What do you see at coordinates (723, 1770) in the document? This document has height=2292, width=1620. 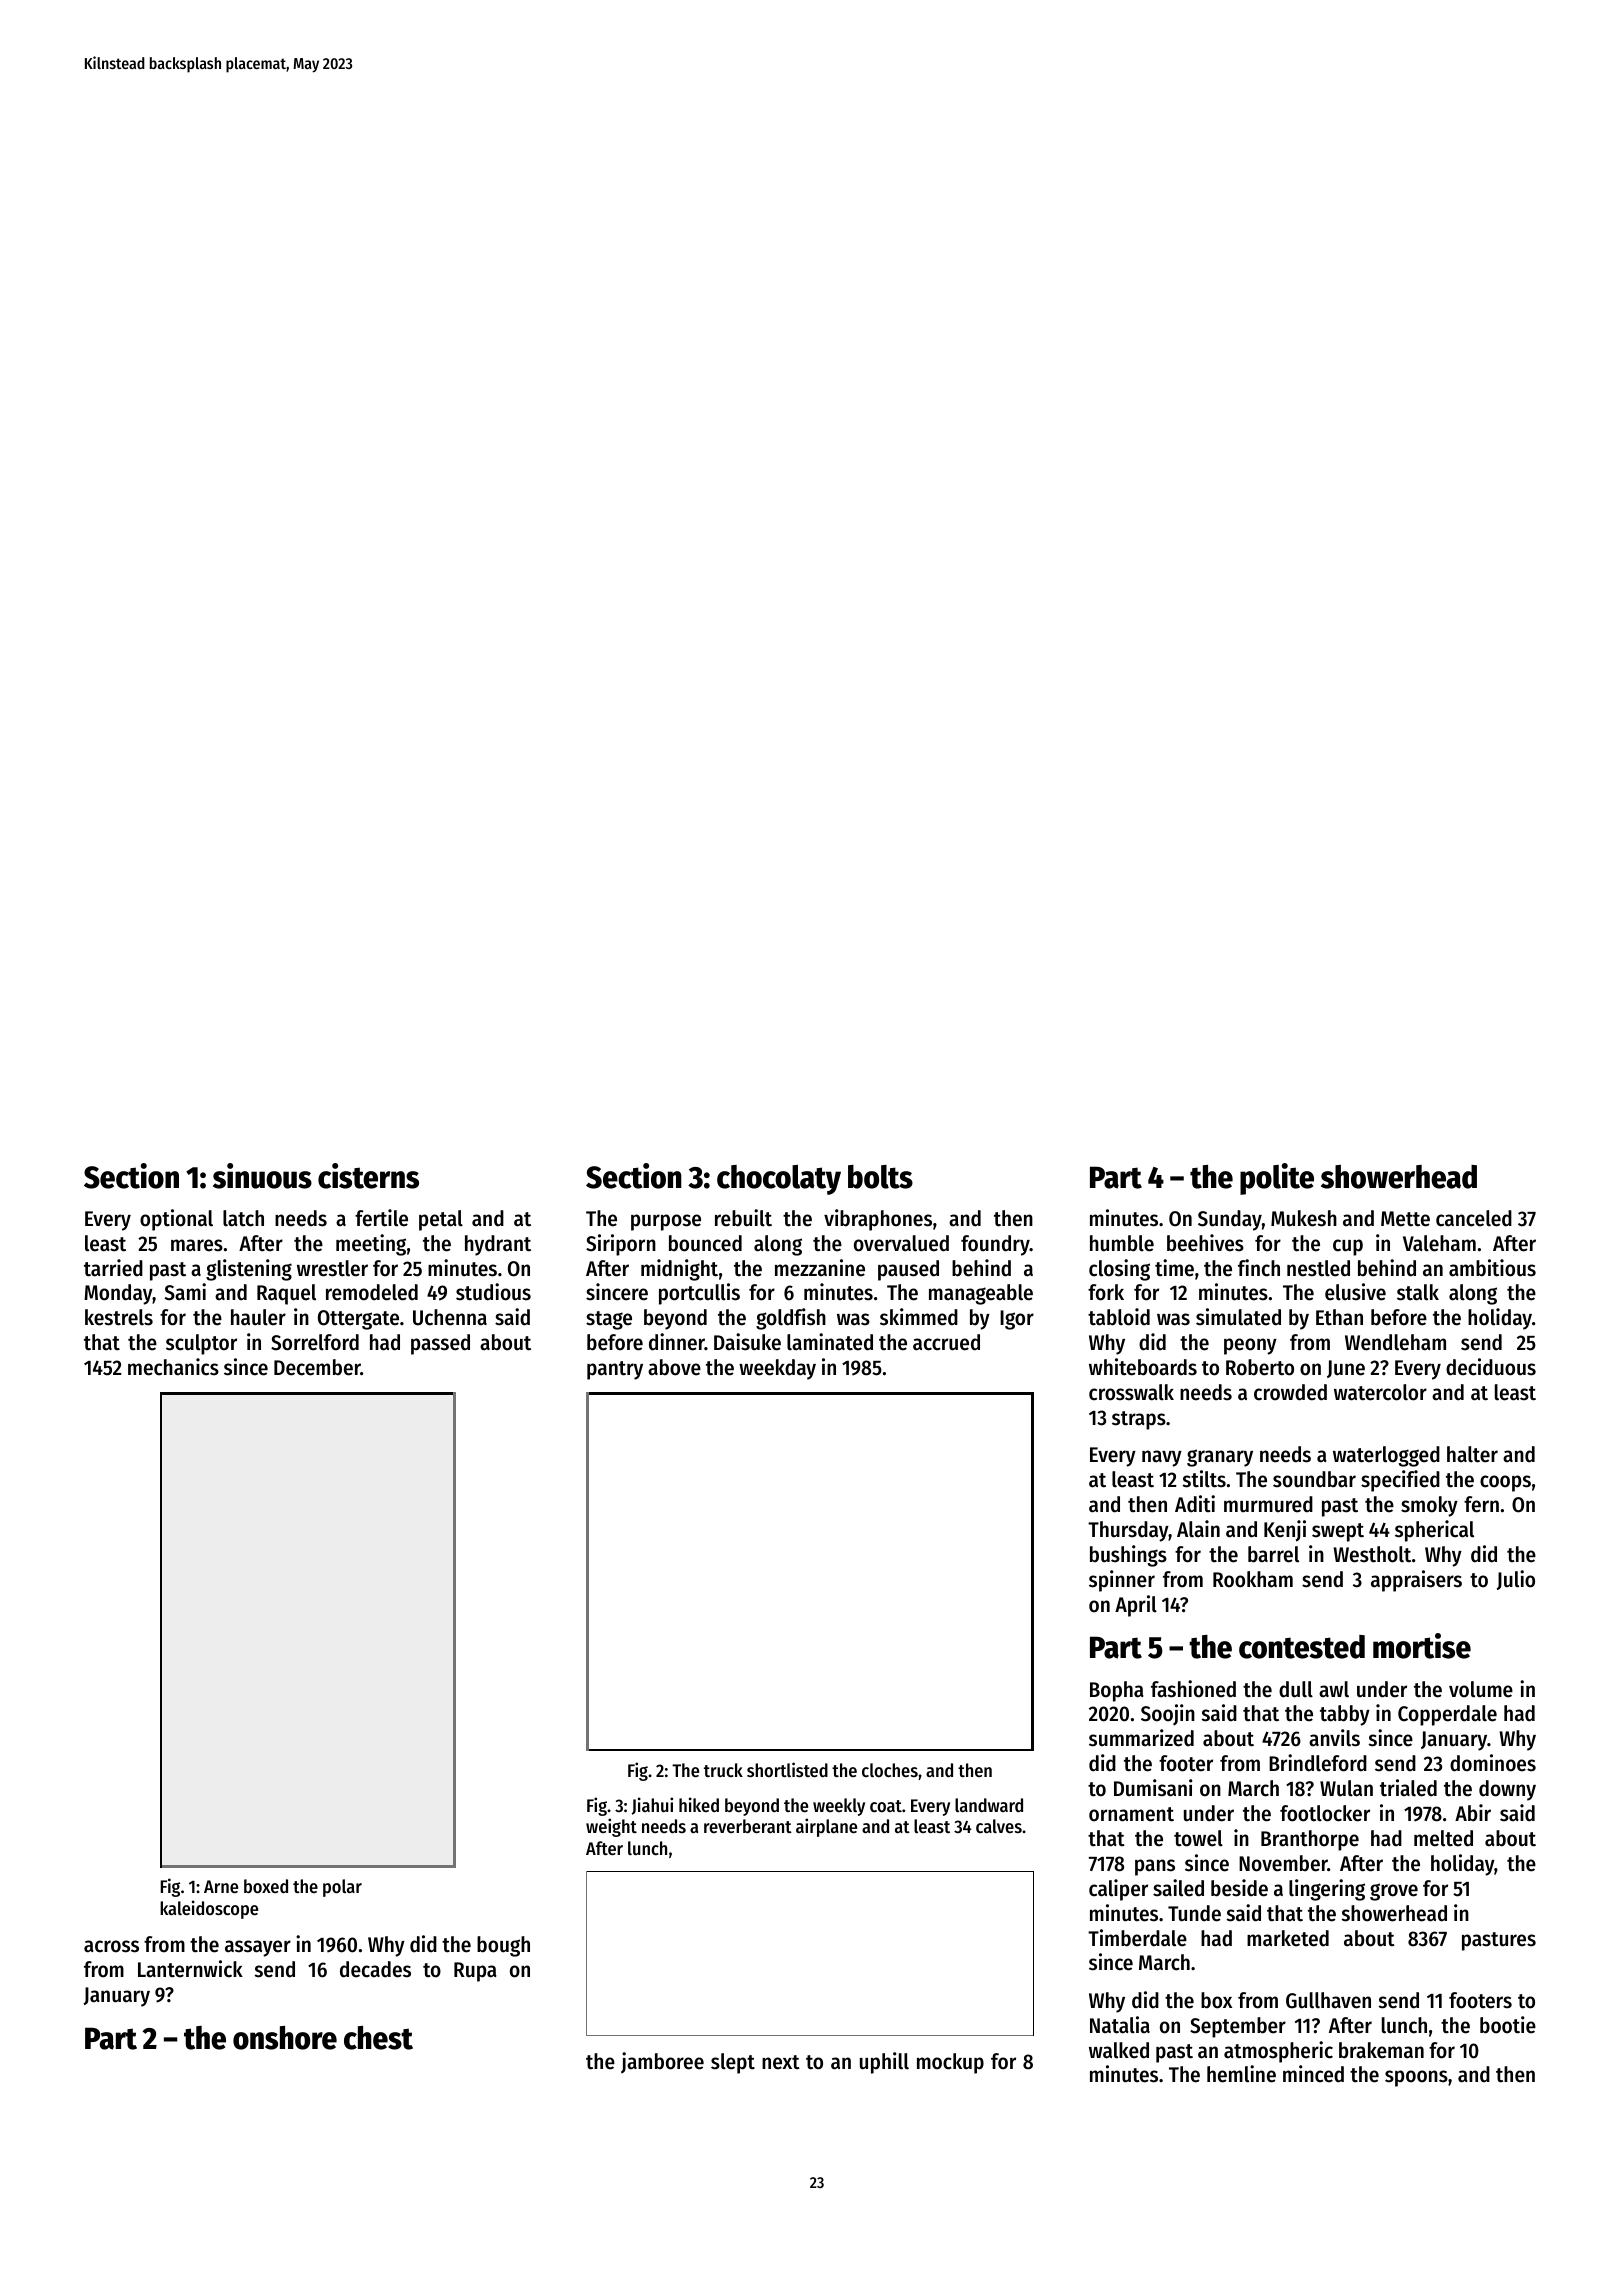 I see `truck` at bounding box center [723, 1770].
